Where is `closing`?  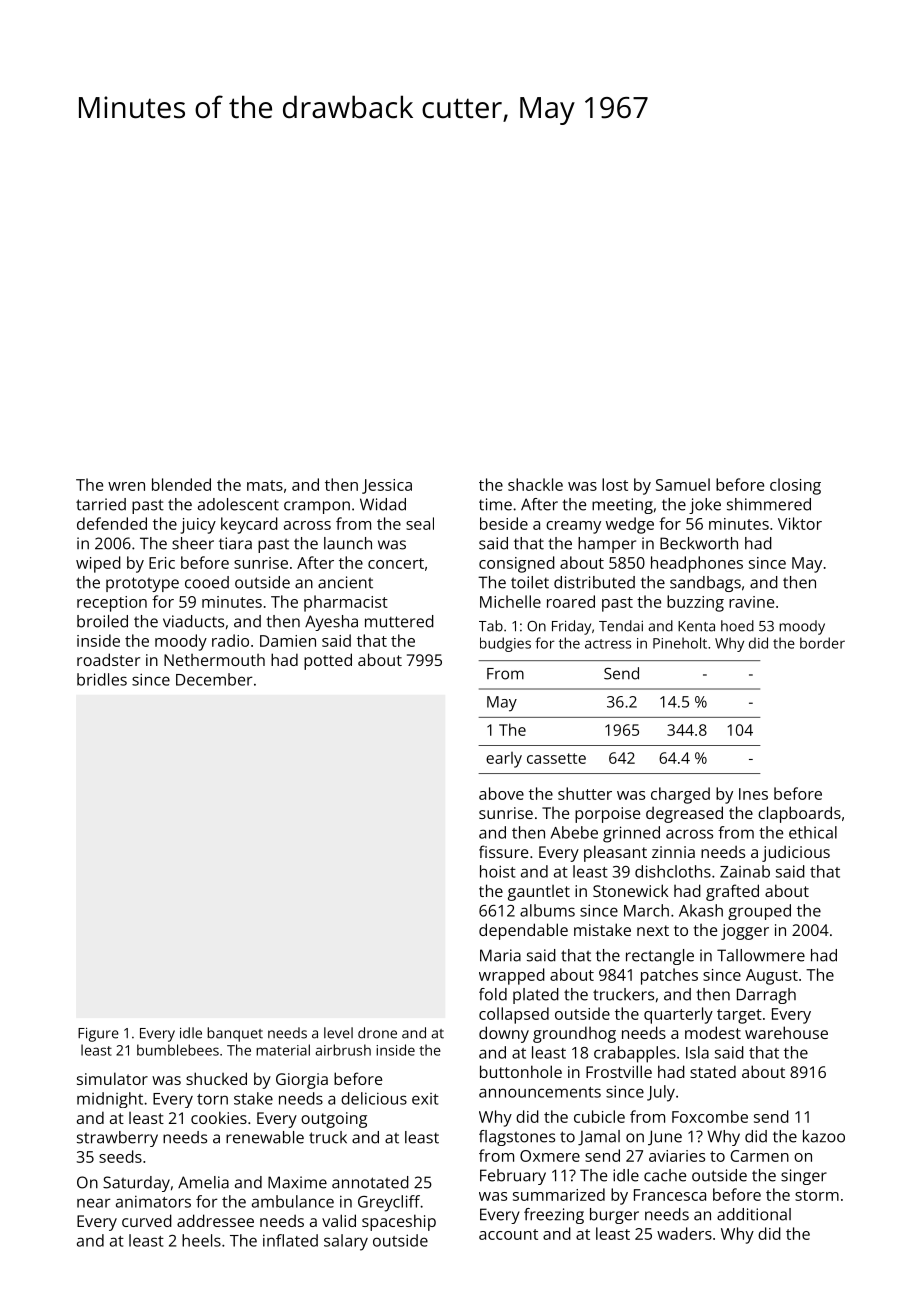 closing is located at coordinates (795, 486).
